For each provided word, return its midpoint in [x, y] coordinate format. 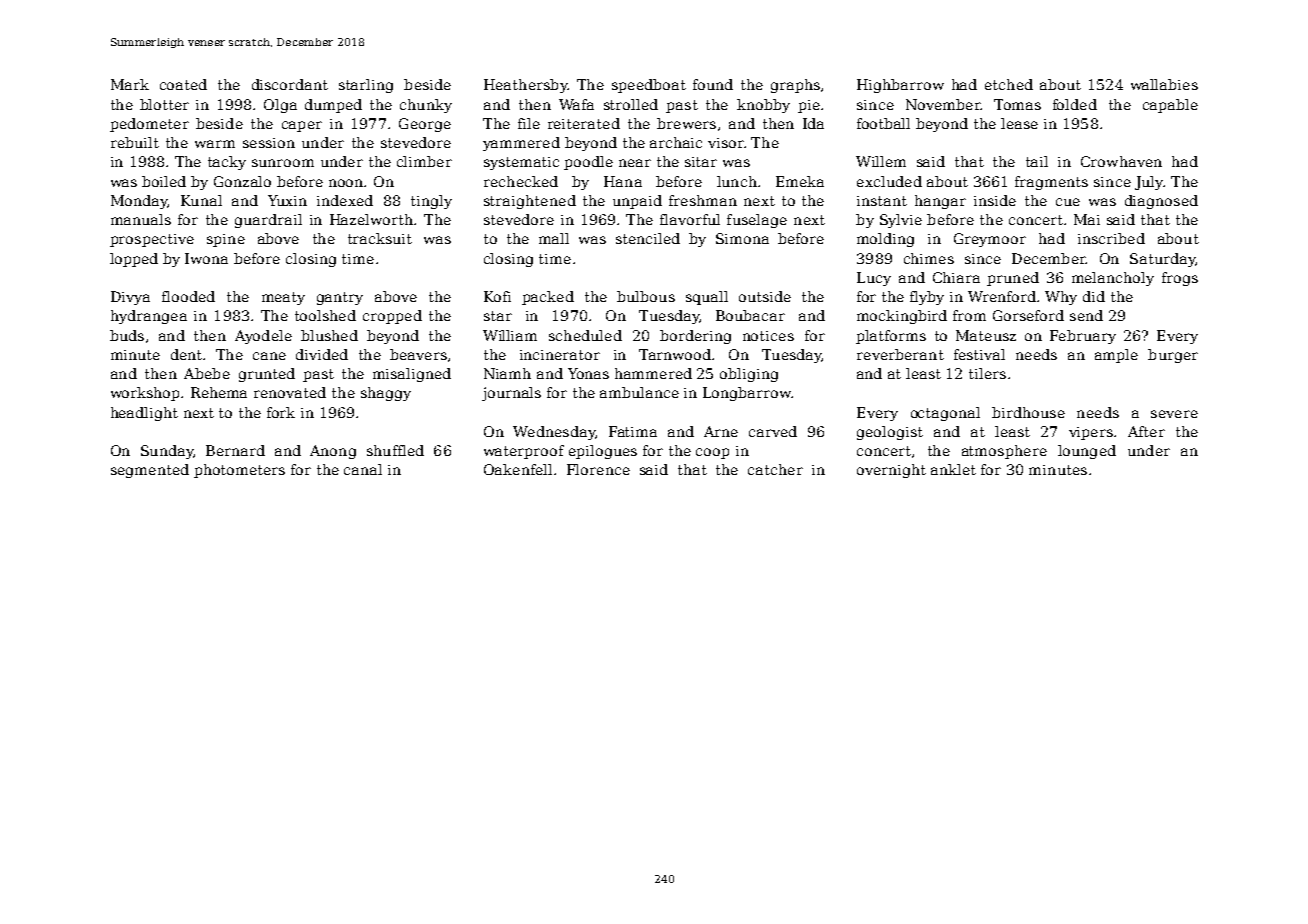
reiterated [584, 123]
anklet [953, 469]
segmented [150, 471]
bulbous [646, 296]
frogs [1180, 279]
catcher [775, 469]
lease [1019, 123]
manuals [141, 219]
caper [302, 126]
